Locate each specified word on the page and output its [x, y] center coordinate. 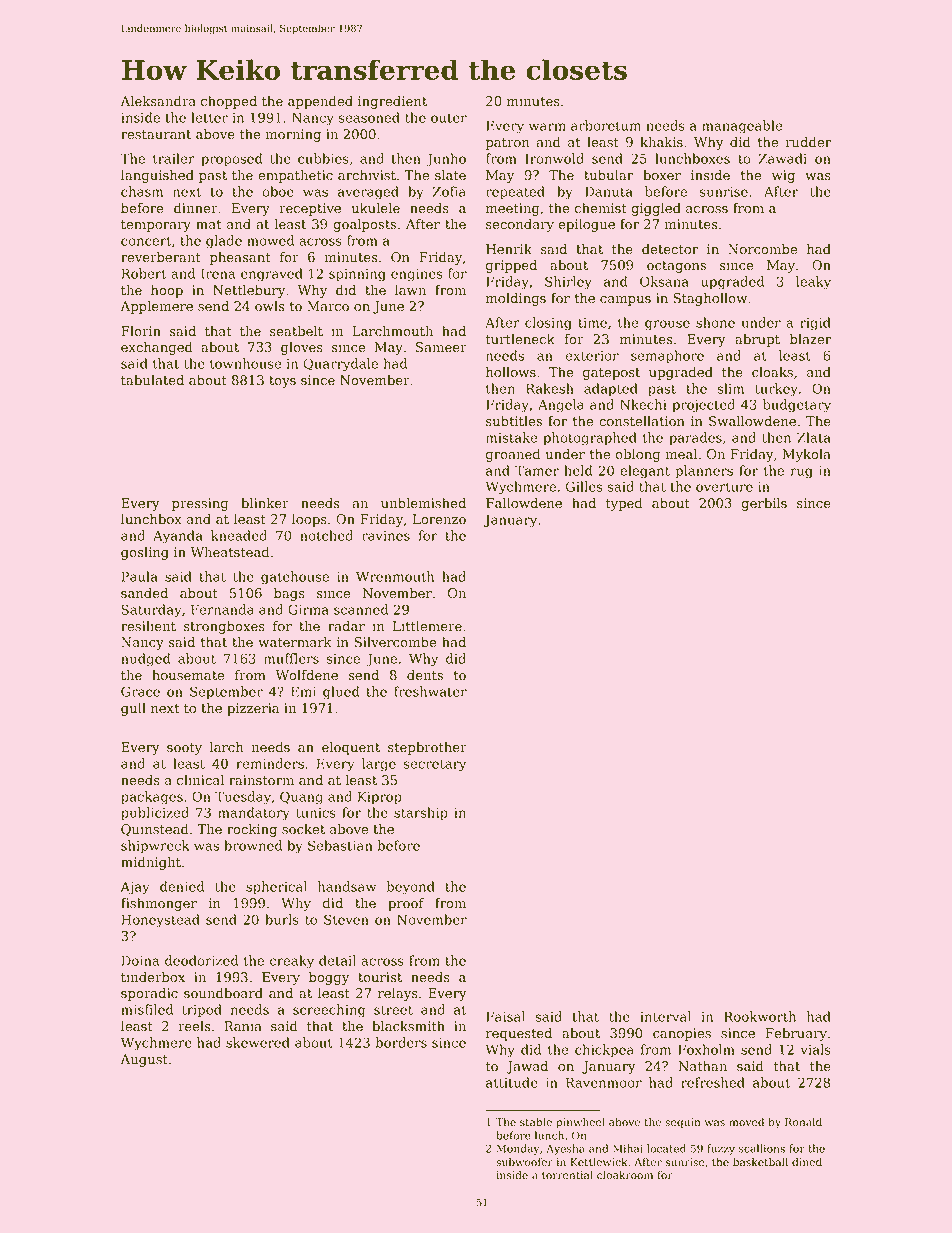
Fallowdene [524, 503]
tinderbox [153, 977]
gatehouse [295, 578]
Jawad [527, 1067]
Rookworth [760, 1016]
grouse [667, 325]
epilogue [587, 225]
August [144, 1060]
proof [406, 904]
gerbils [764, 504]
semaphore [667, 357]
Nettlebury [249, 291]
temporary [156, 226]
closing [548, 324]
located [666, 1148]
